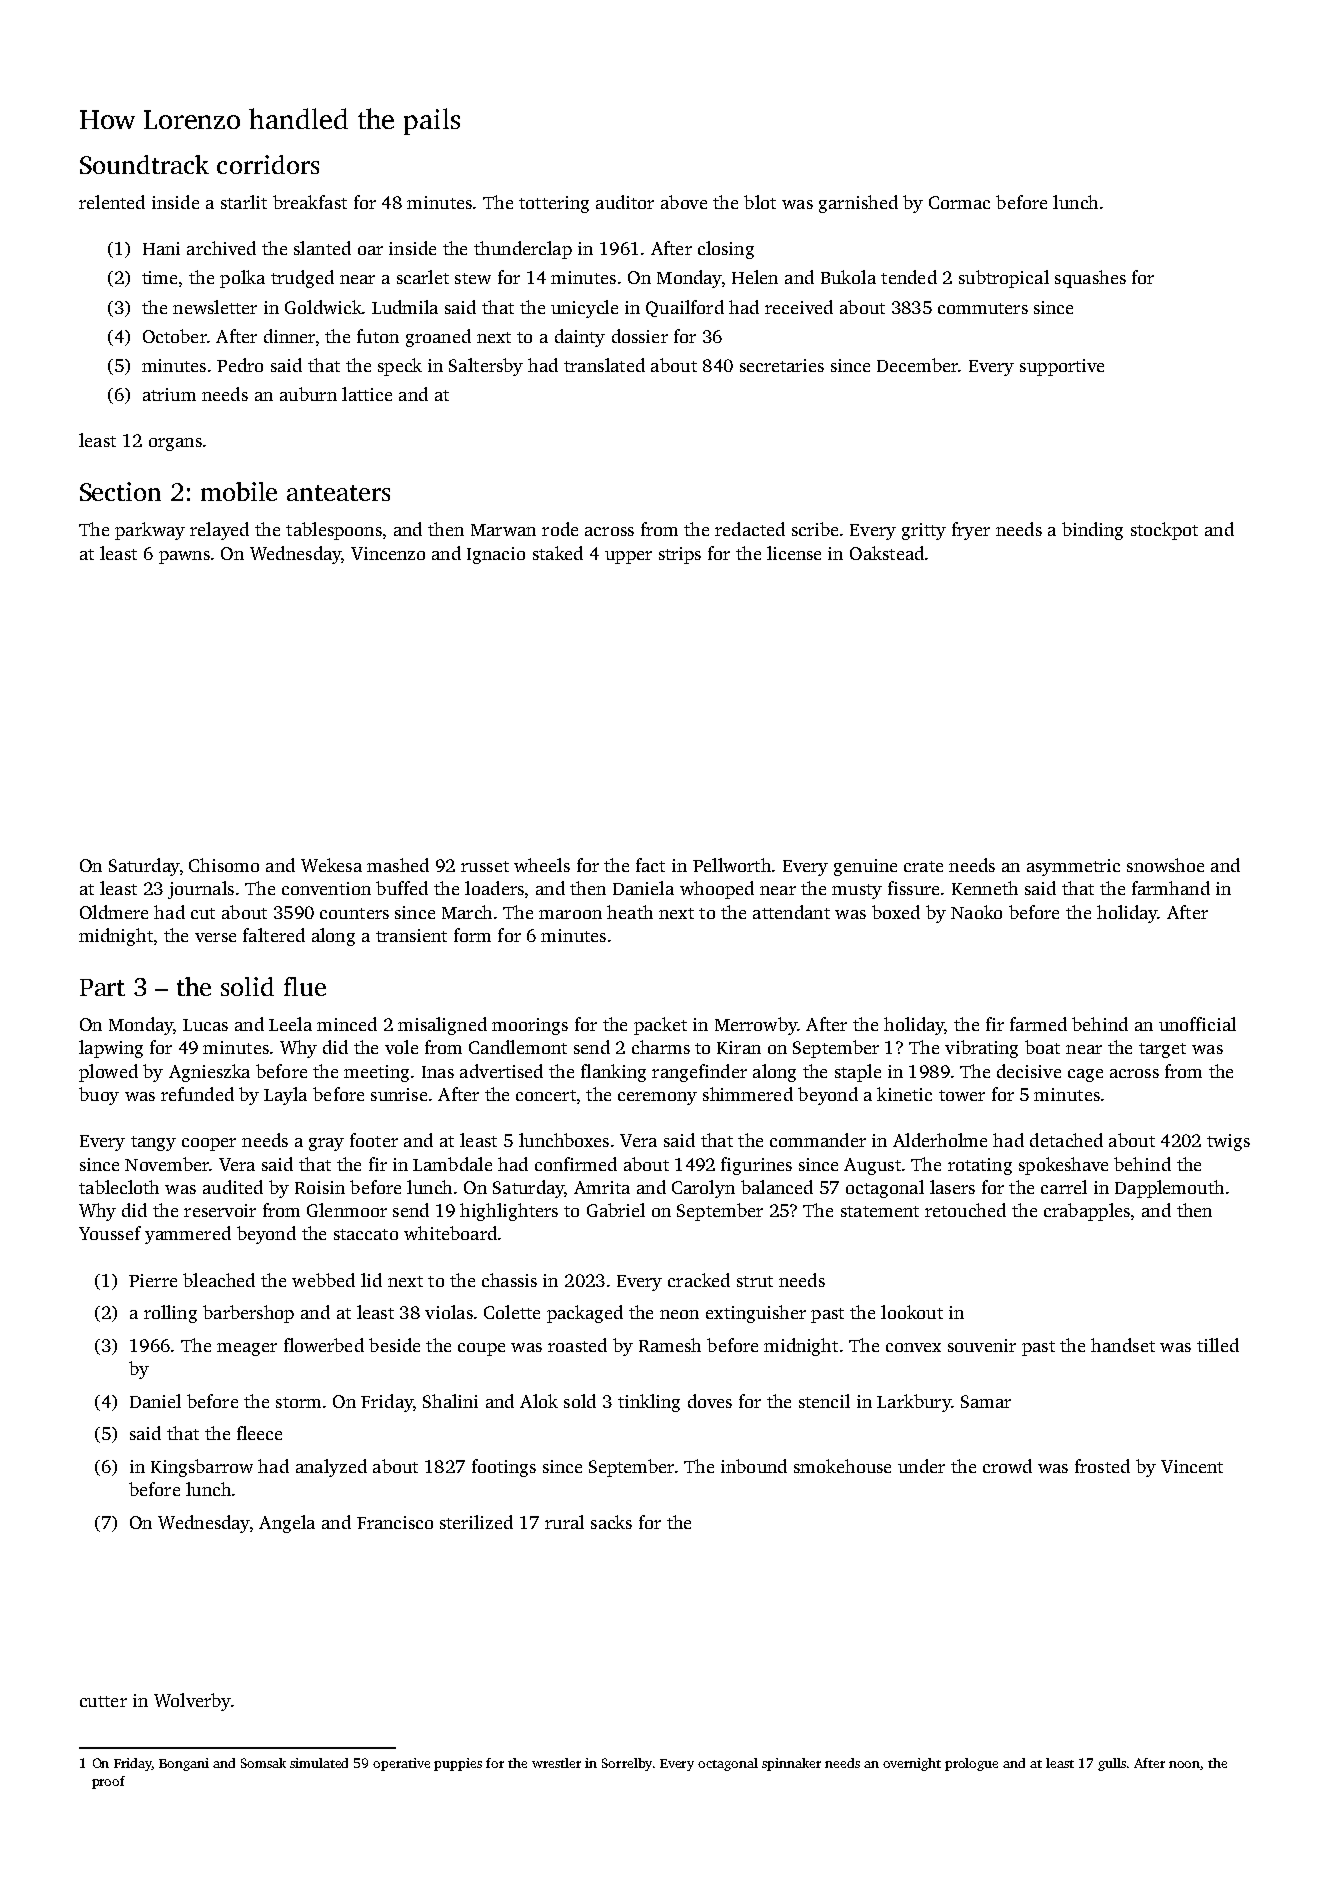 This page has width=1332, height=1883. What do you see at coordinates (554, 204) in the page?
I see `tottering` at bounding box center [554, 204].
